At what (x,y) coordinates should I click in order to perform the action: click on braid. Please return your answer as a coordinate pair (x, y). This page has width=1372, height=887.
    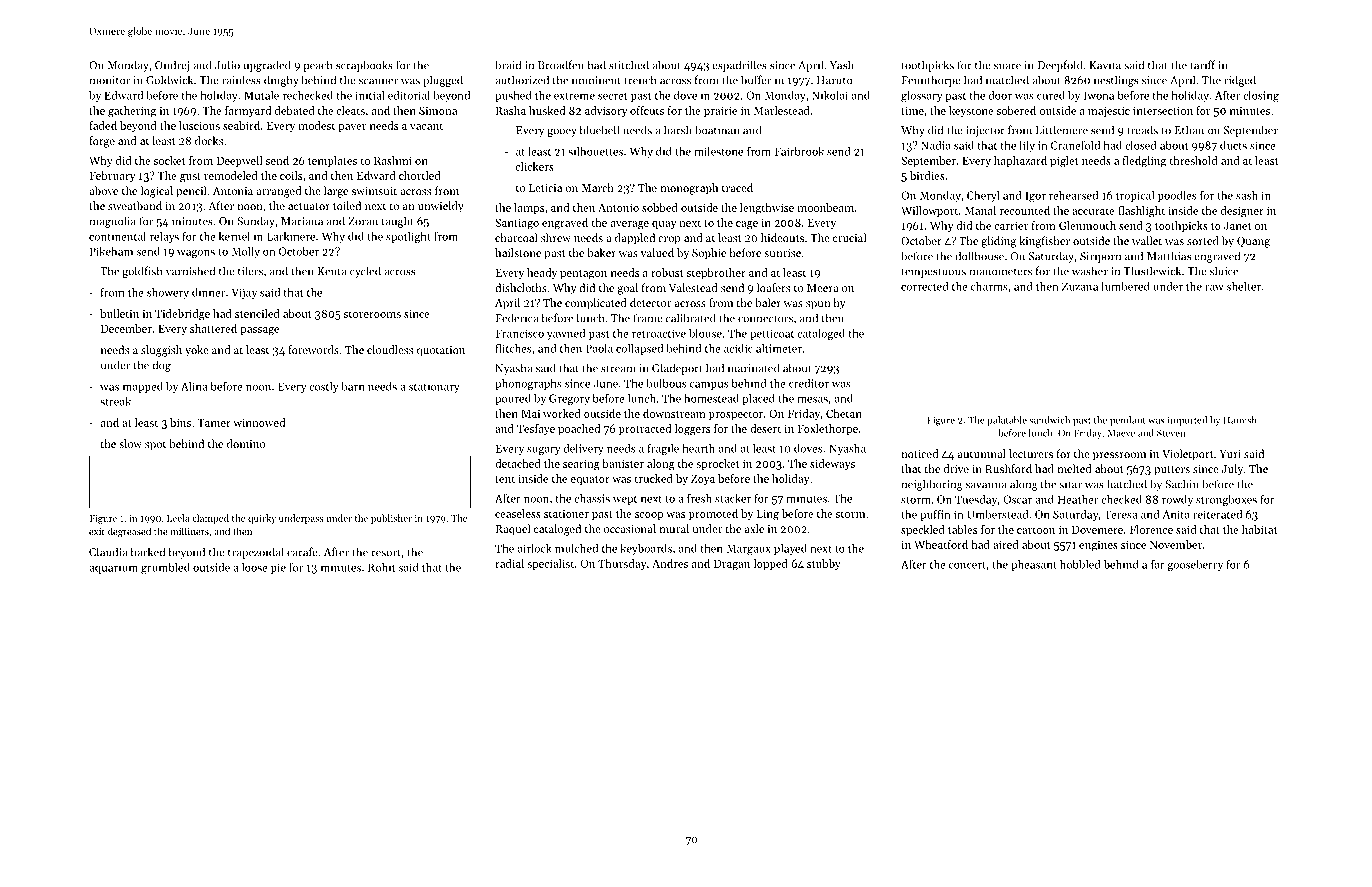
    Looking at the image, I should click on (508, 65).
